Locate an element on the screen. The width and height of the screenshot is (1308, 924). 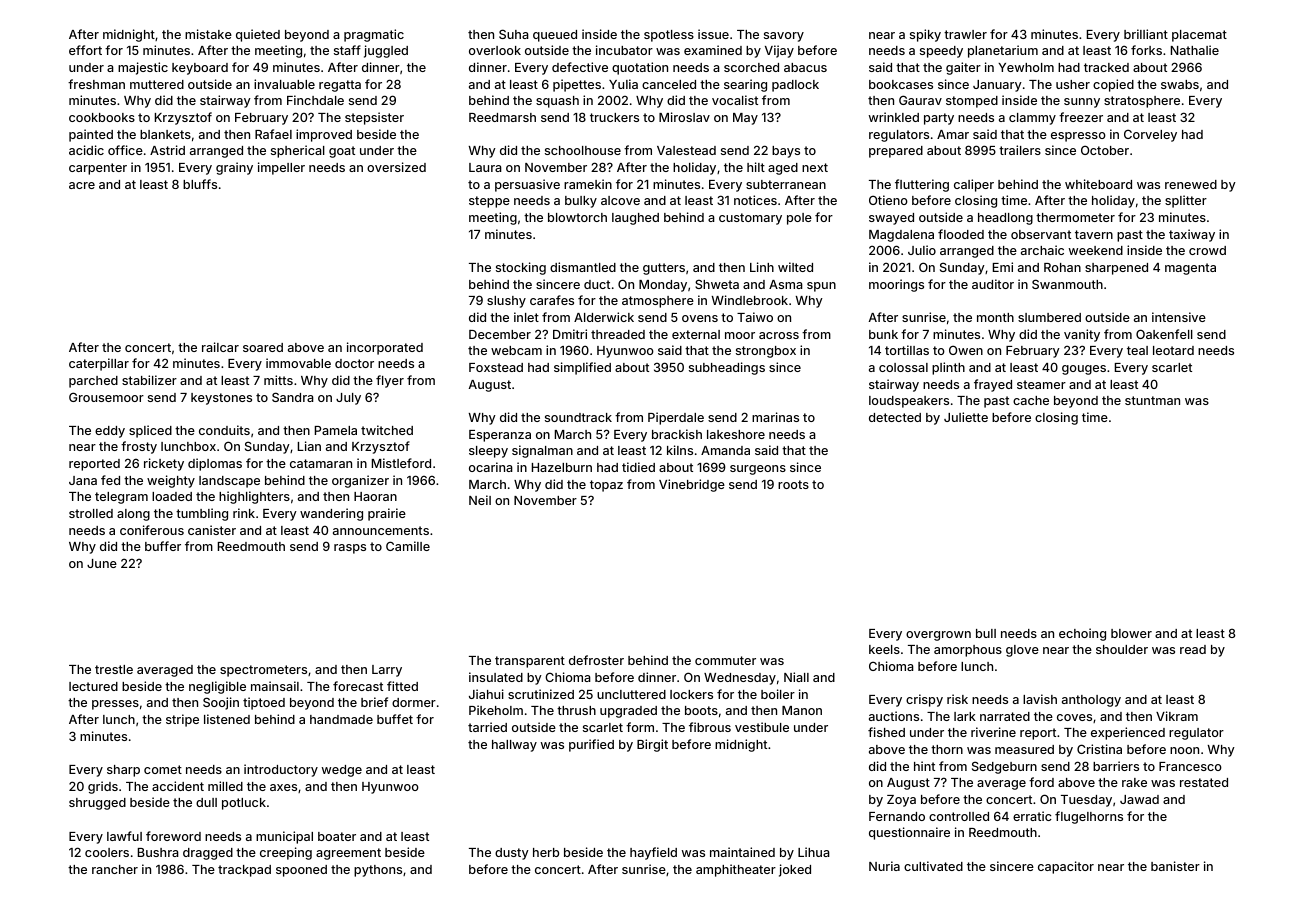
acre is located at coordinates (82, 185).
